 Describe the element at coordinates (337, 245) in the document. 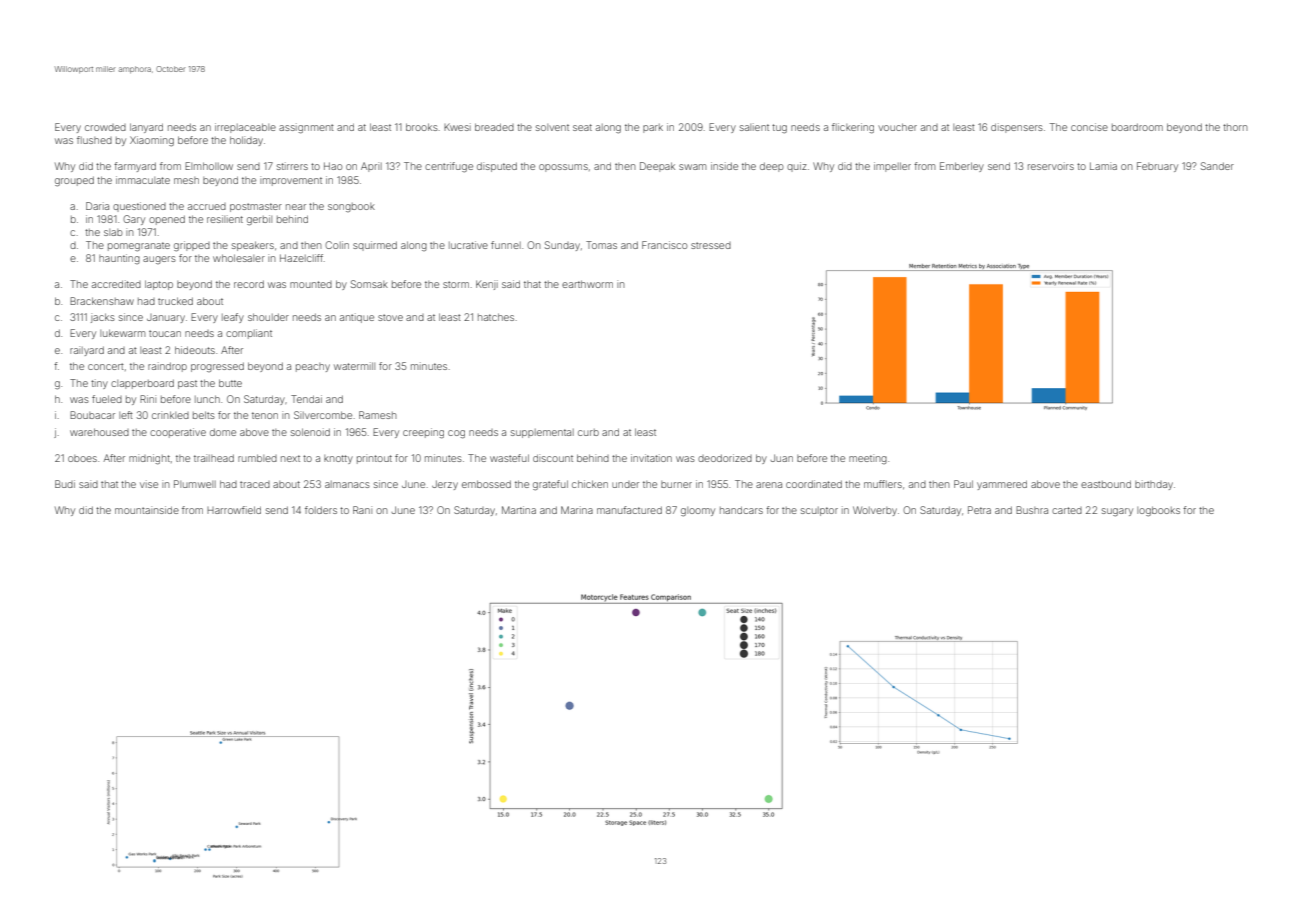

I see `Colin` at that location.
